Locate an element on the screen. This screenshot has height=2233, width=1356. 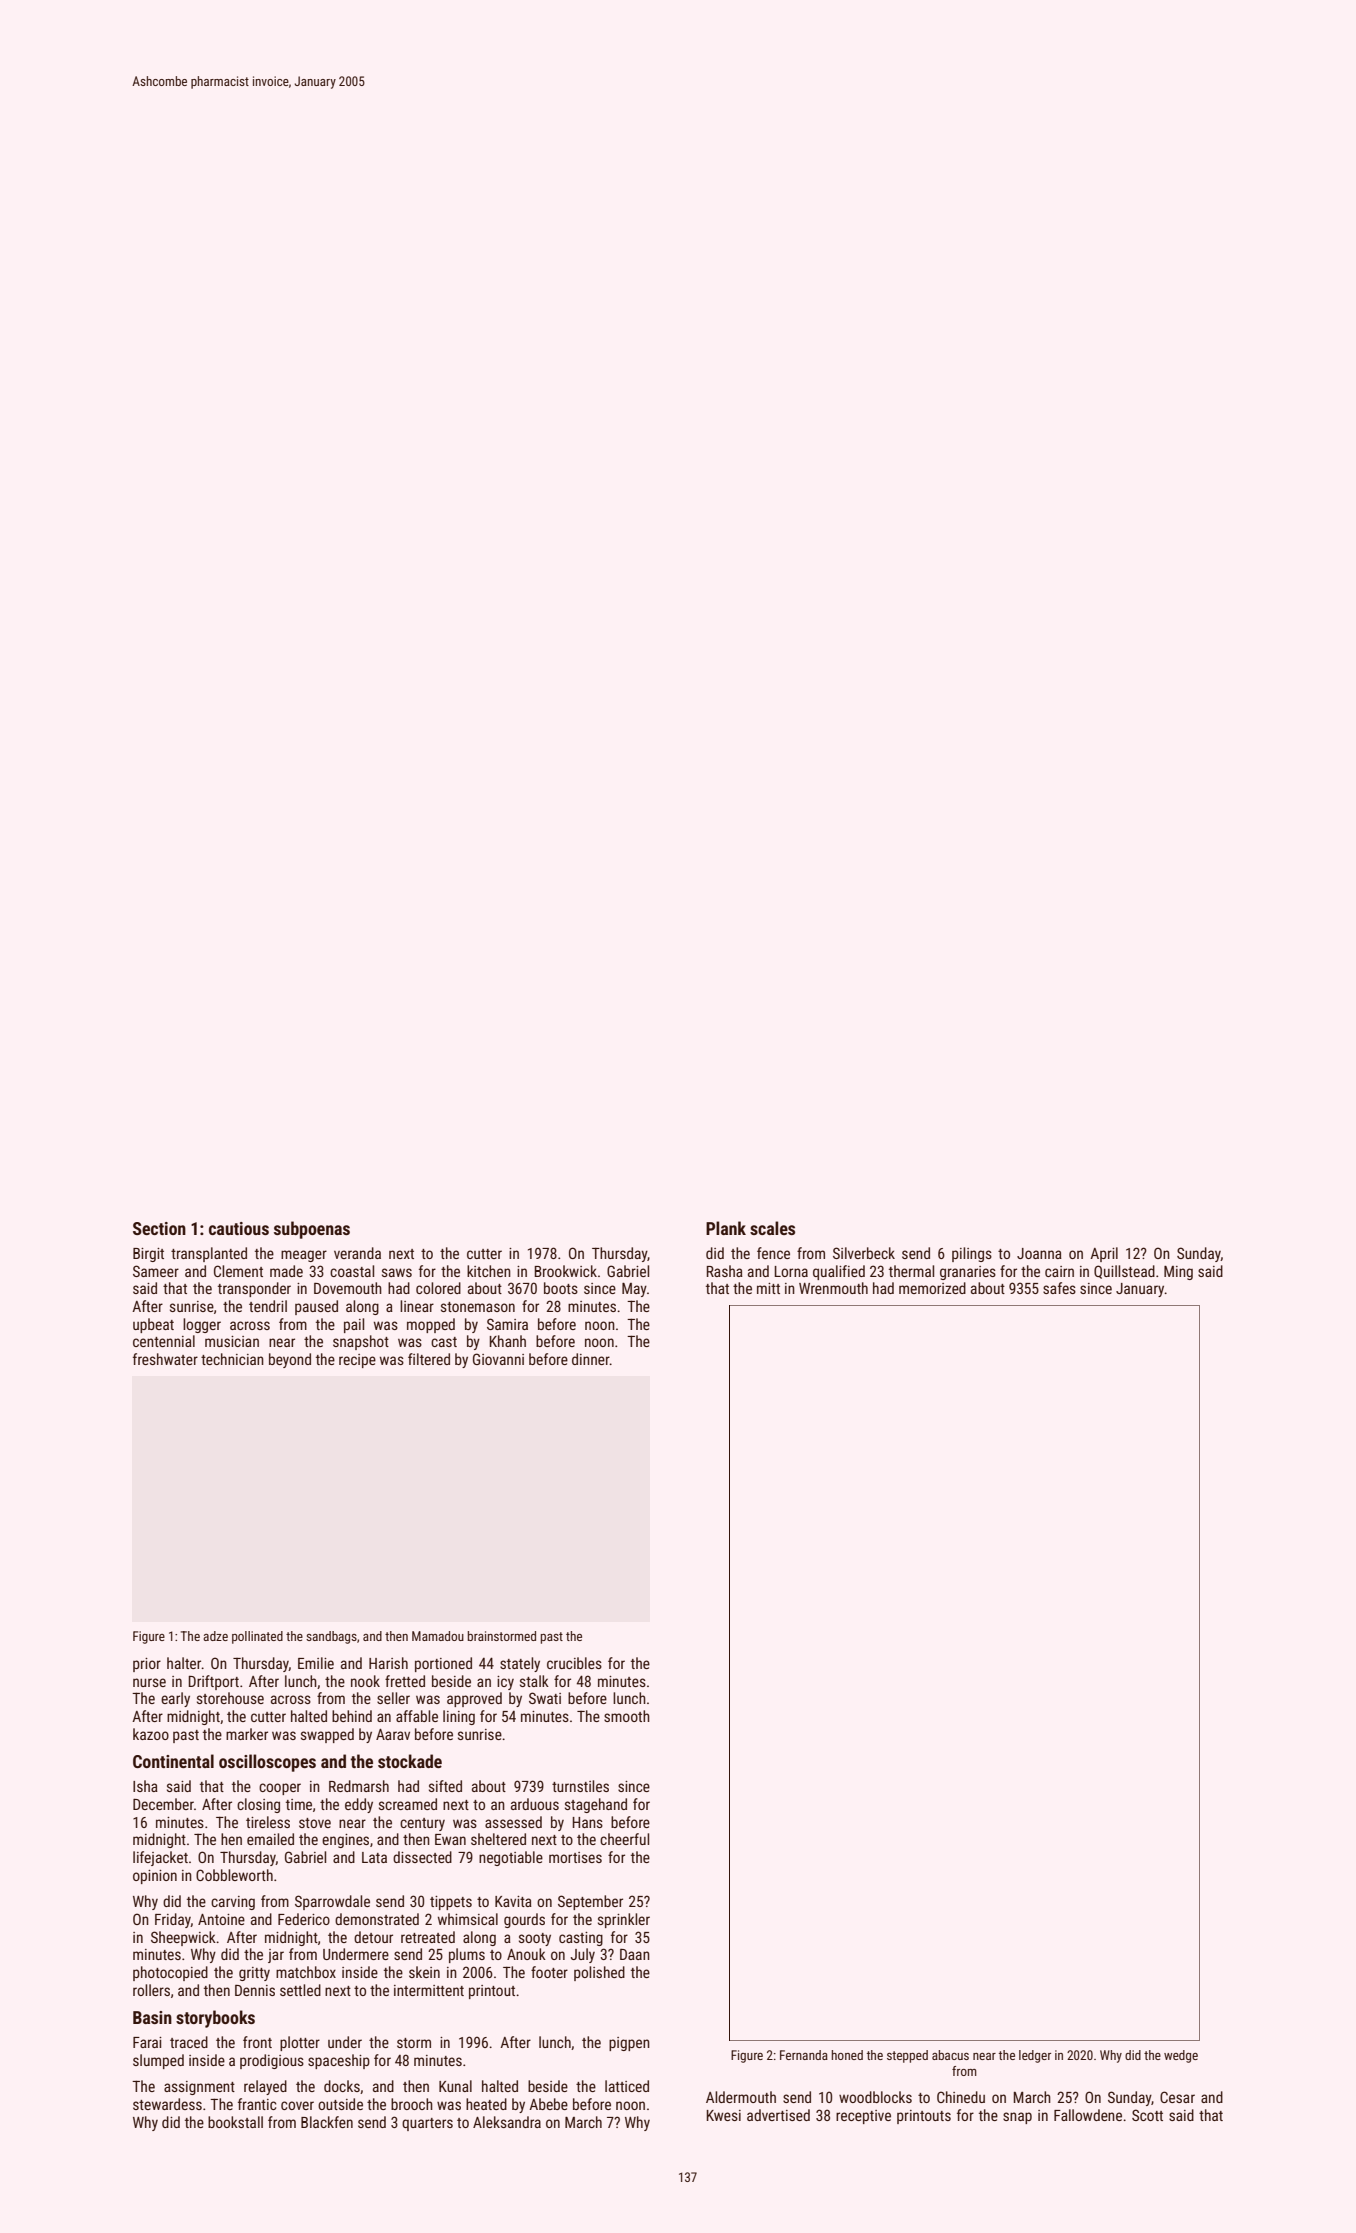
saws is located at coordinates (397, 1272).
